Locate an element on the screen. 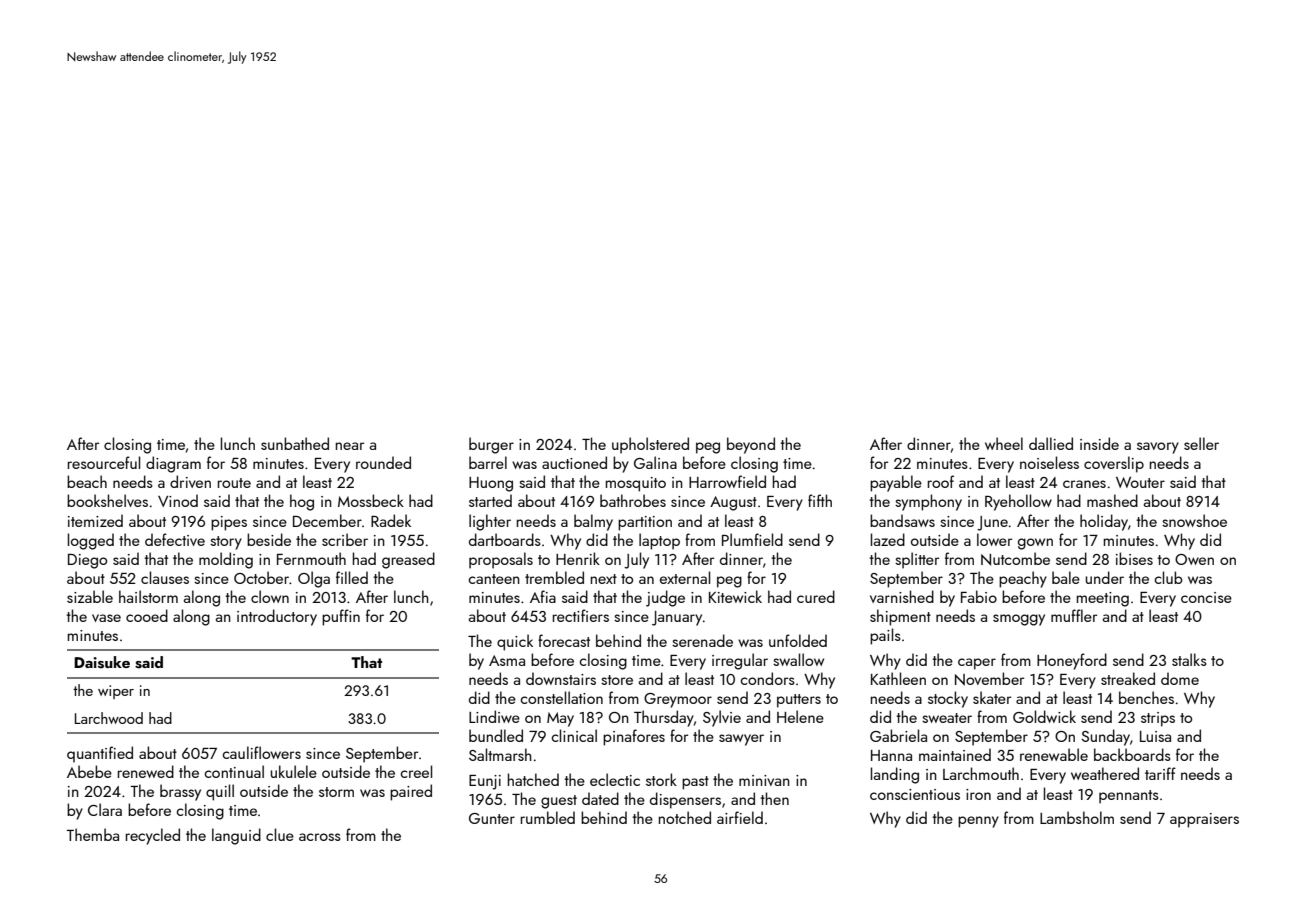 Image resolution: width=1308 pixels, height=924 pixels. Lambsholm is located at coordinates (1077, 817).
